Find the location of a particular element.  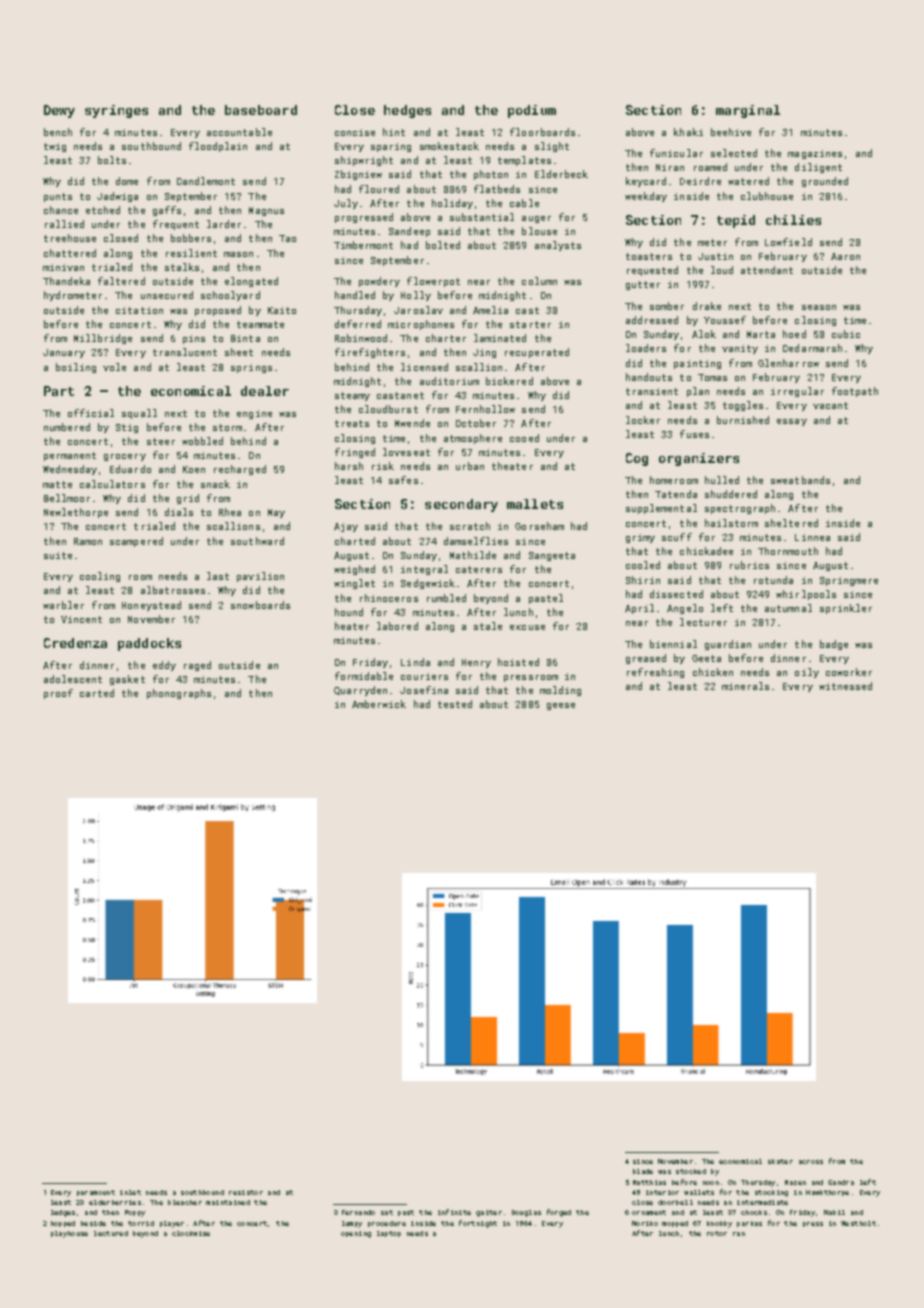

Zbigniew is located at coordinates (358, 175).
